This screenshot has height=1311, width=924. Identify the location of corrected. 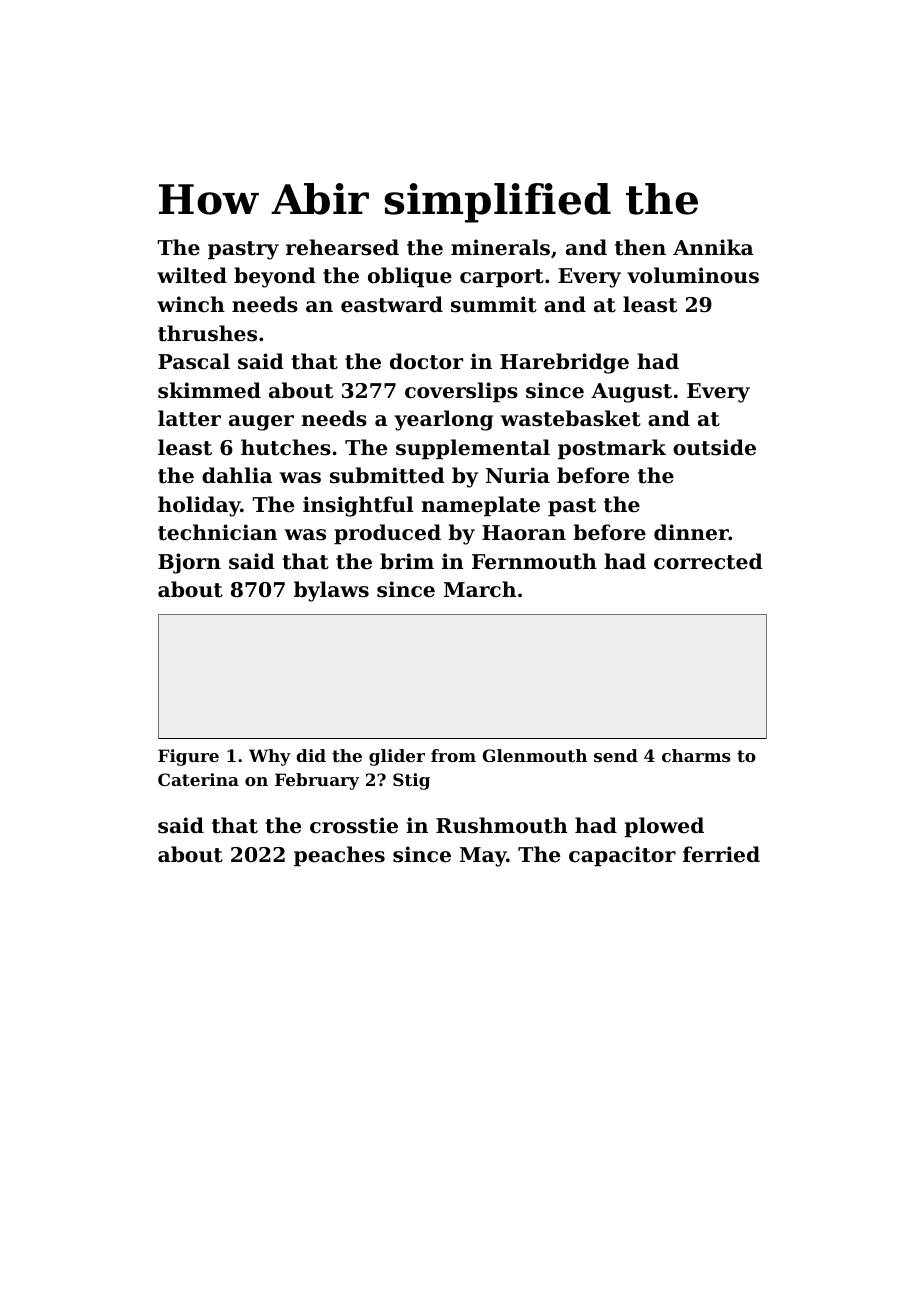
(708, 561).
